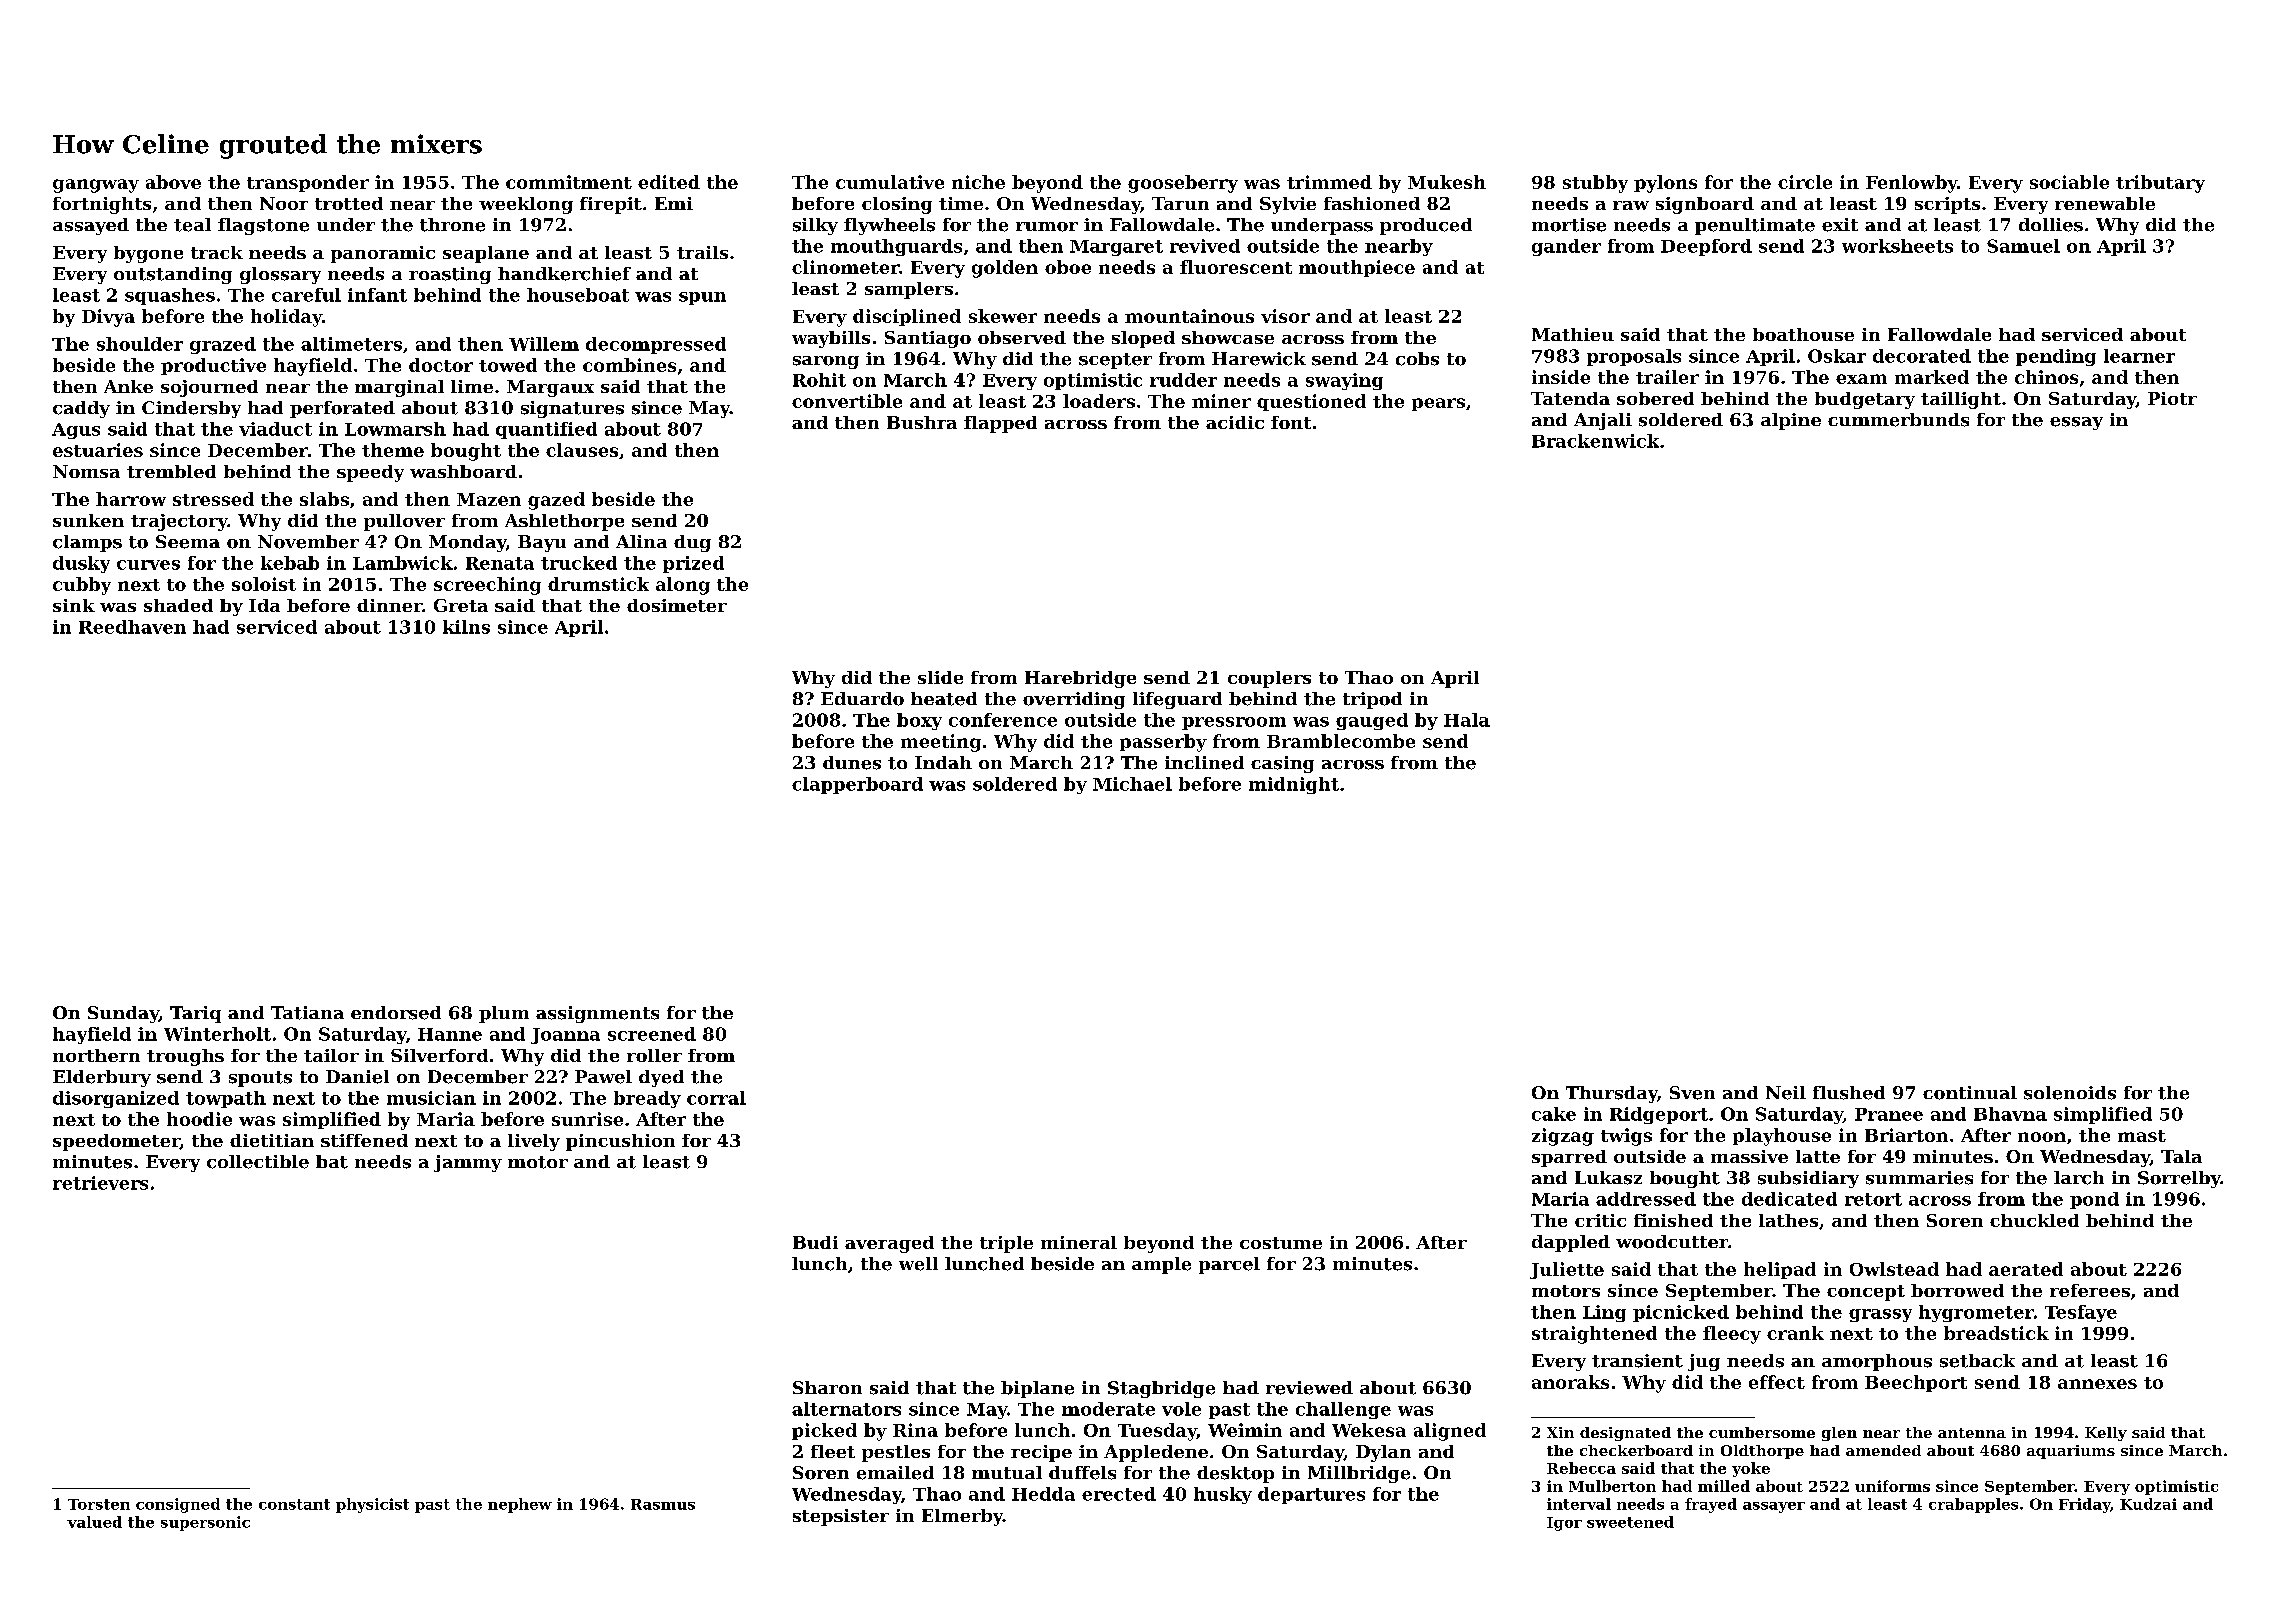 This screenshot has width=2282, height=1614. What do you see at coordinates (520, 1505) in the screenshot?
I see `nephew` at bounding box center [520, 1505].
